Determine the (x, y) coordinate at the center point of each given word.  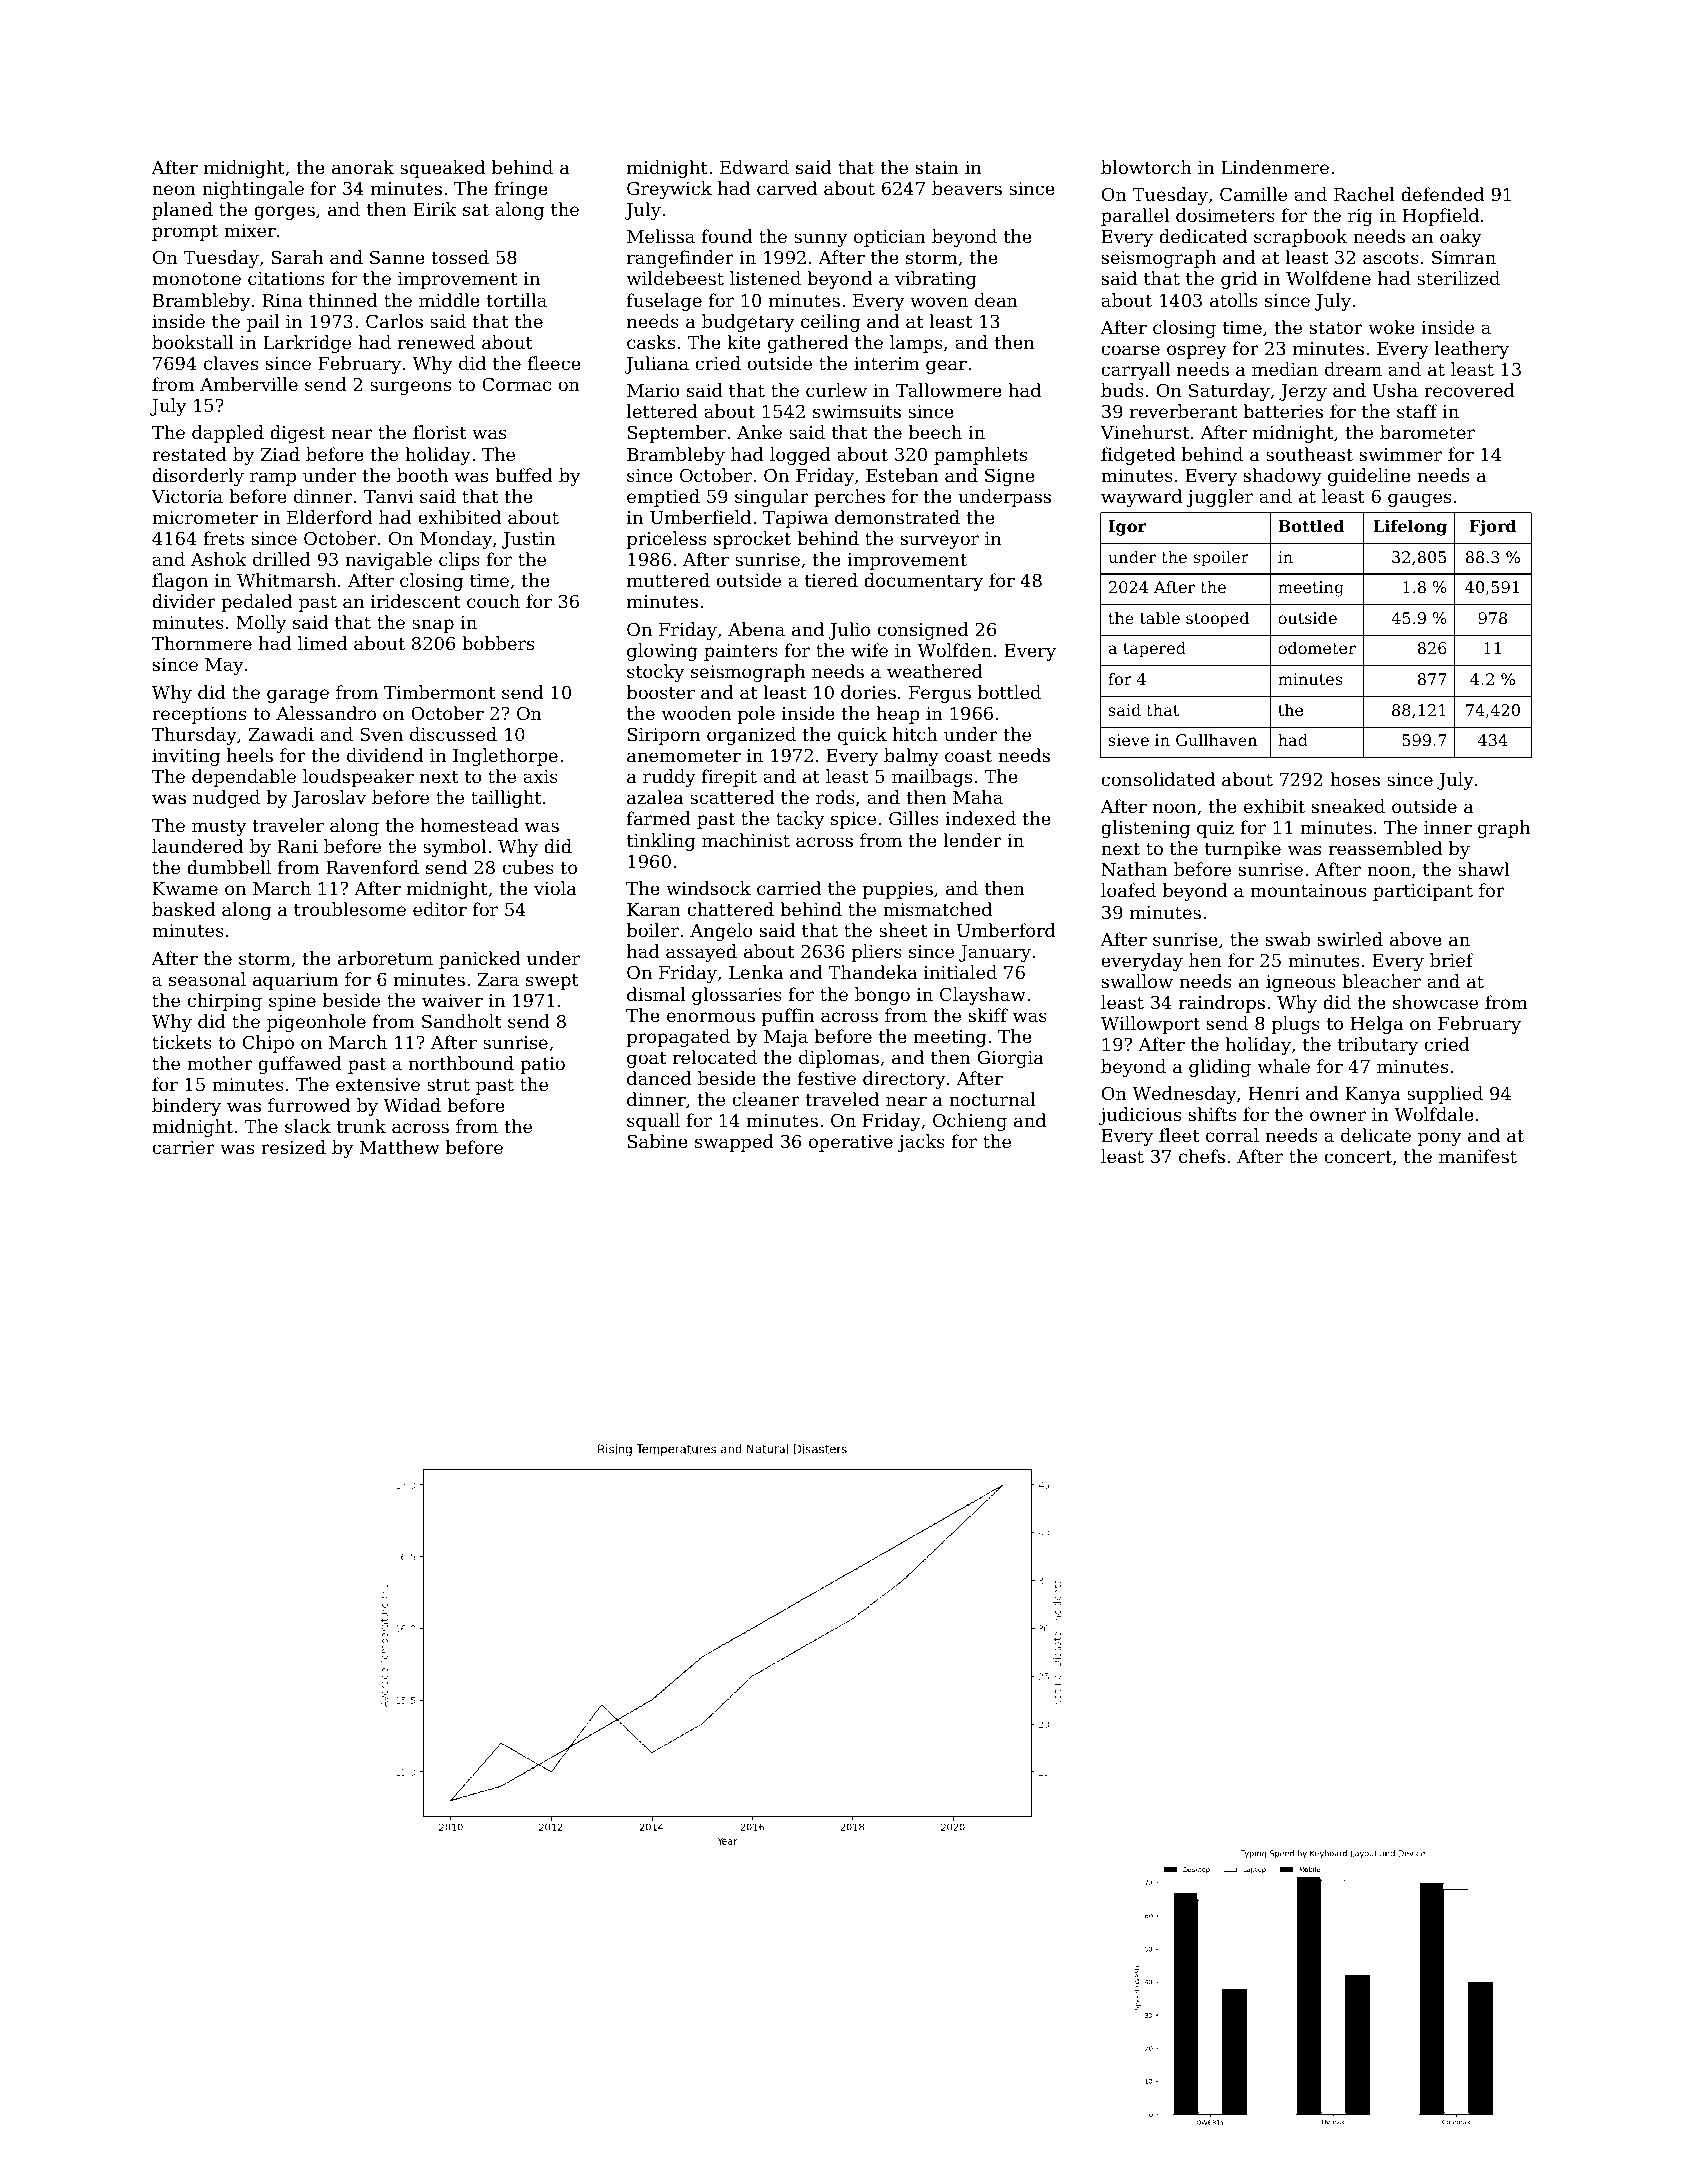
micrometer (205, 517)
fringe (521, 190)
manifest (1478, 1156)
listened (765, 278)
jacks (921, 1143)
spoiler (1221, 559)
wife (869, 650)
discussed (453, 734)
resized (293, 1147)
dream (1353, 369)
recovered (1469, 390)
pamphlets (980, 456)
